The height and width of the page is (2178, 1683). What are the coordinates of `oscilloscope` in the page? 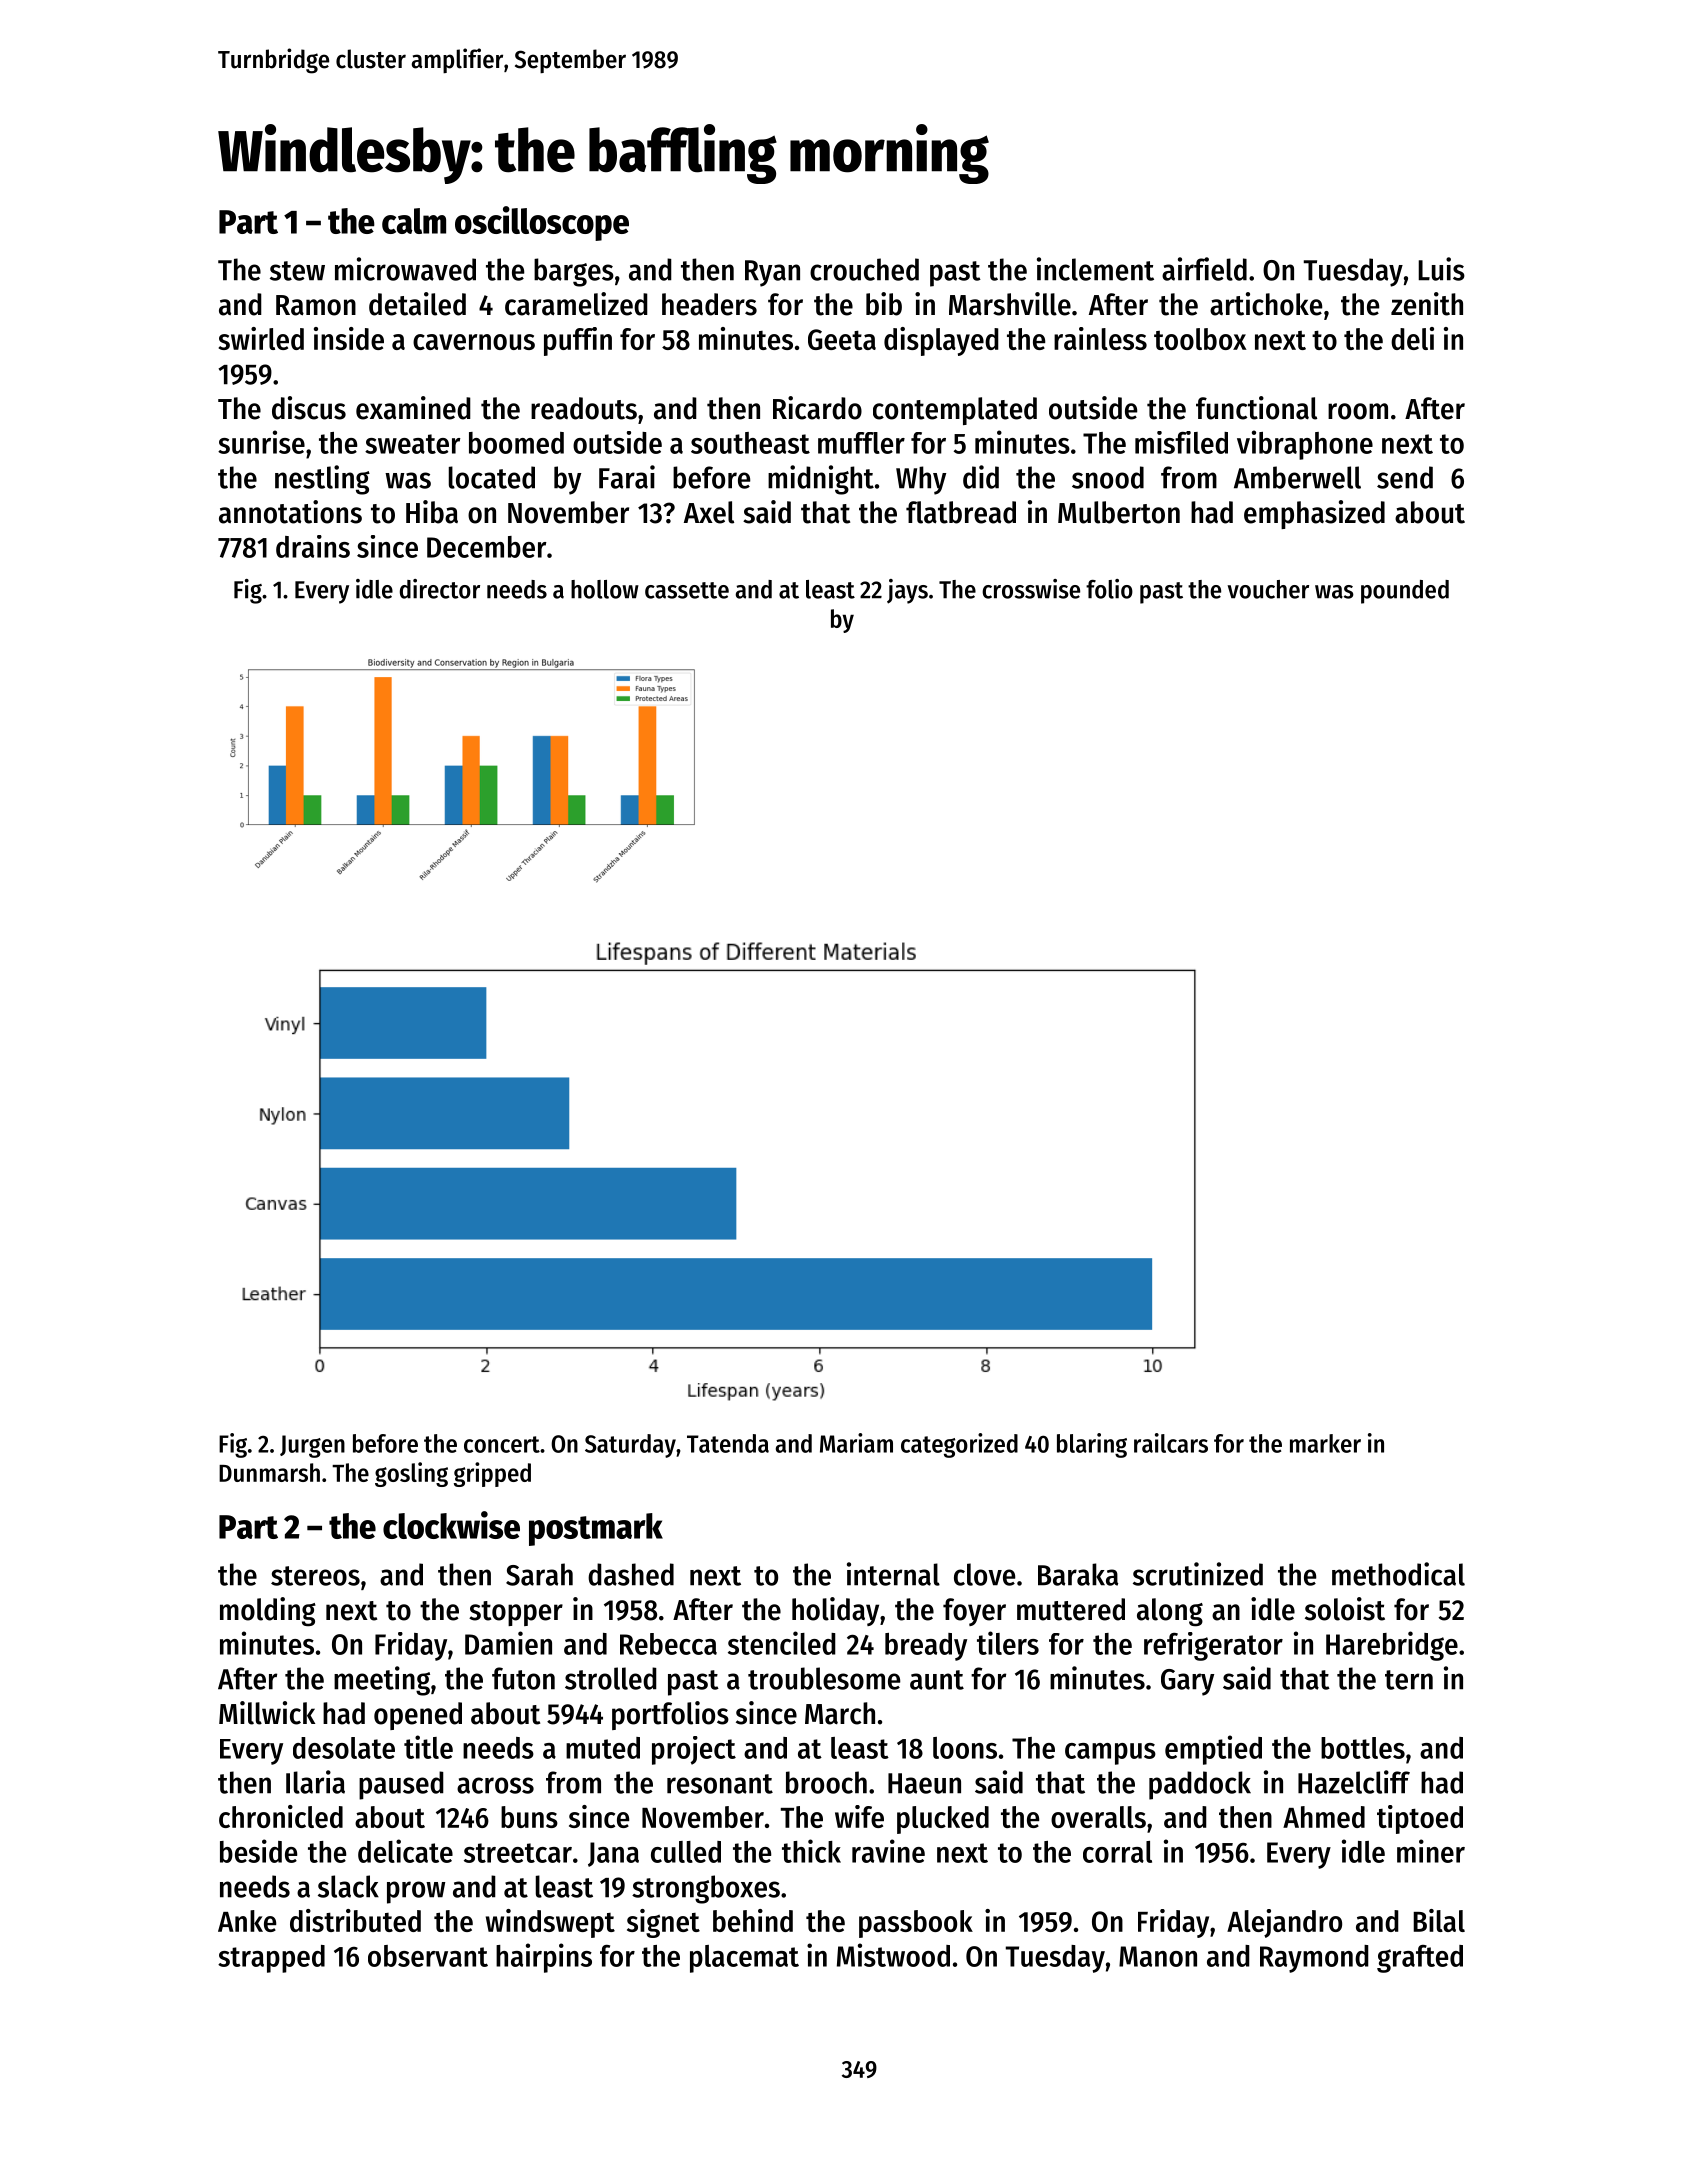 It's located at (542, 223).
